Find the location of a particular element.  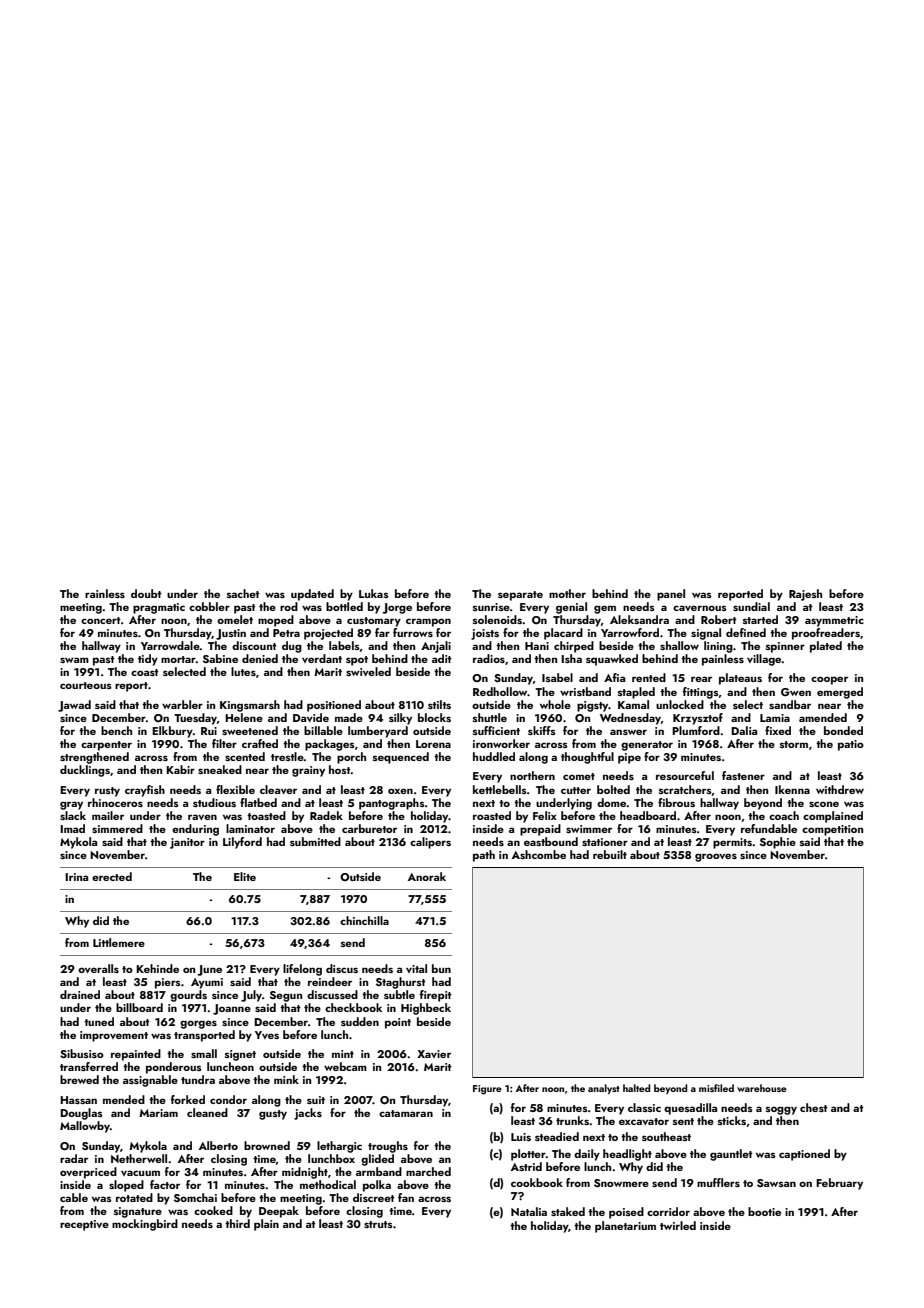

grooves is located at coordinates (716, 857).
